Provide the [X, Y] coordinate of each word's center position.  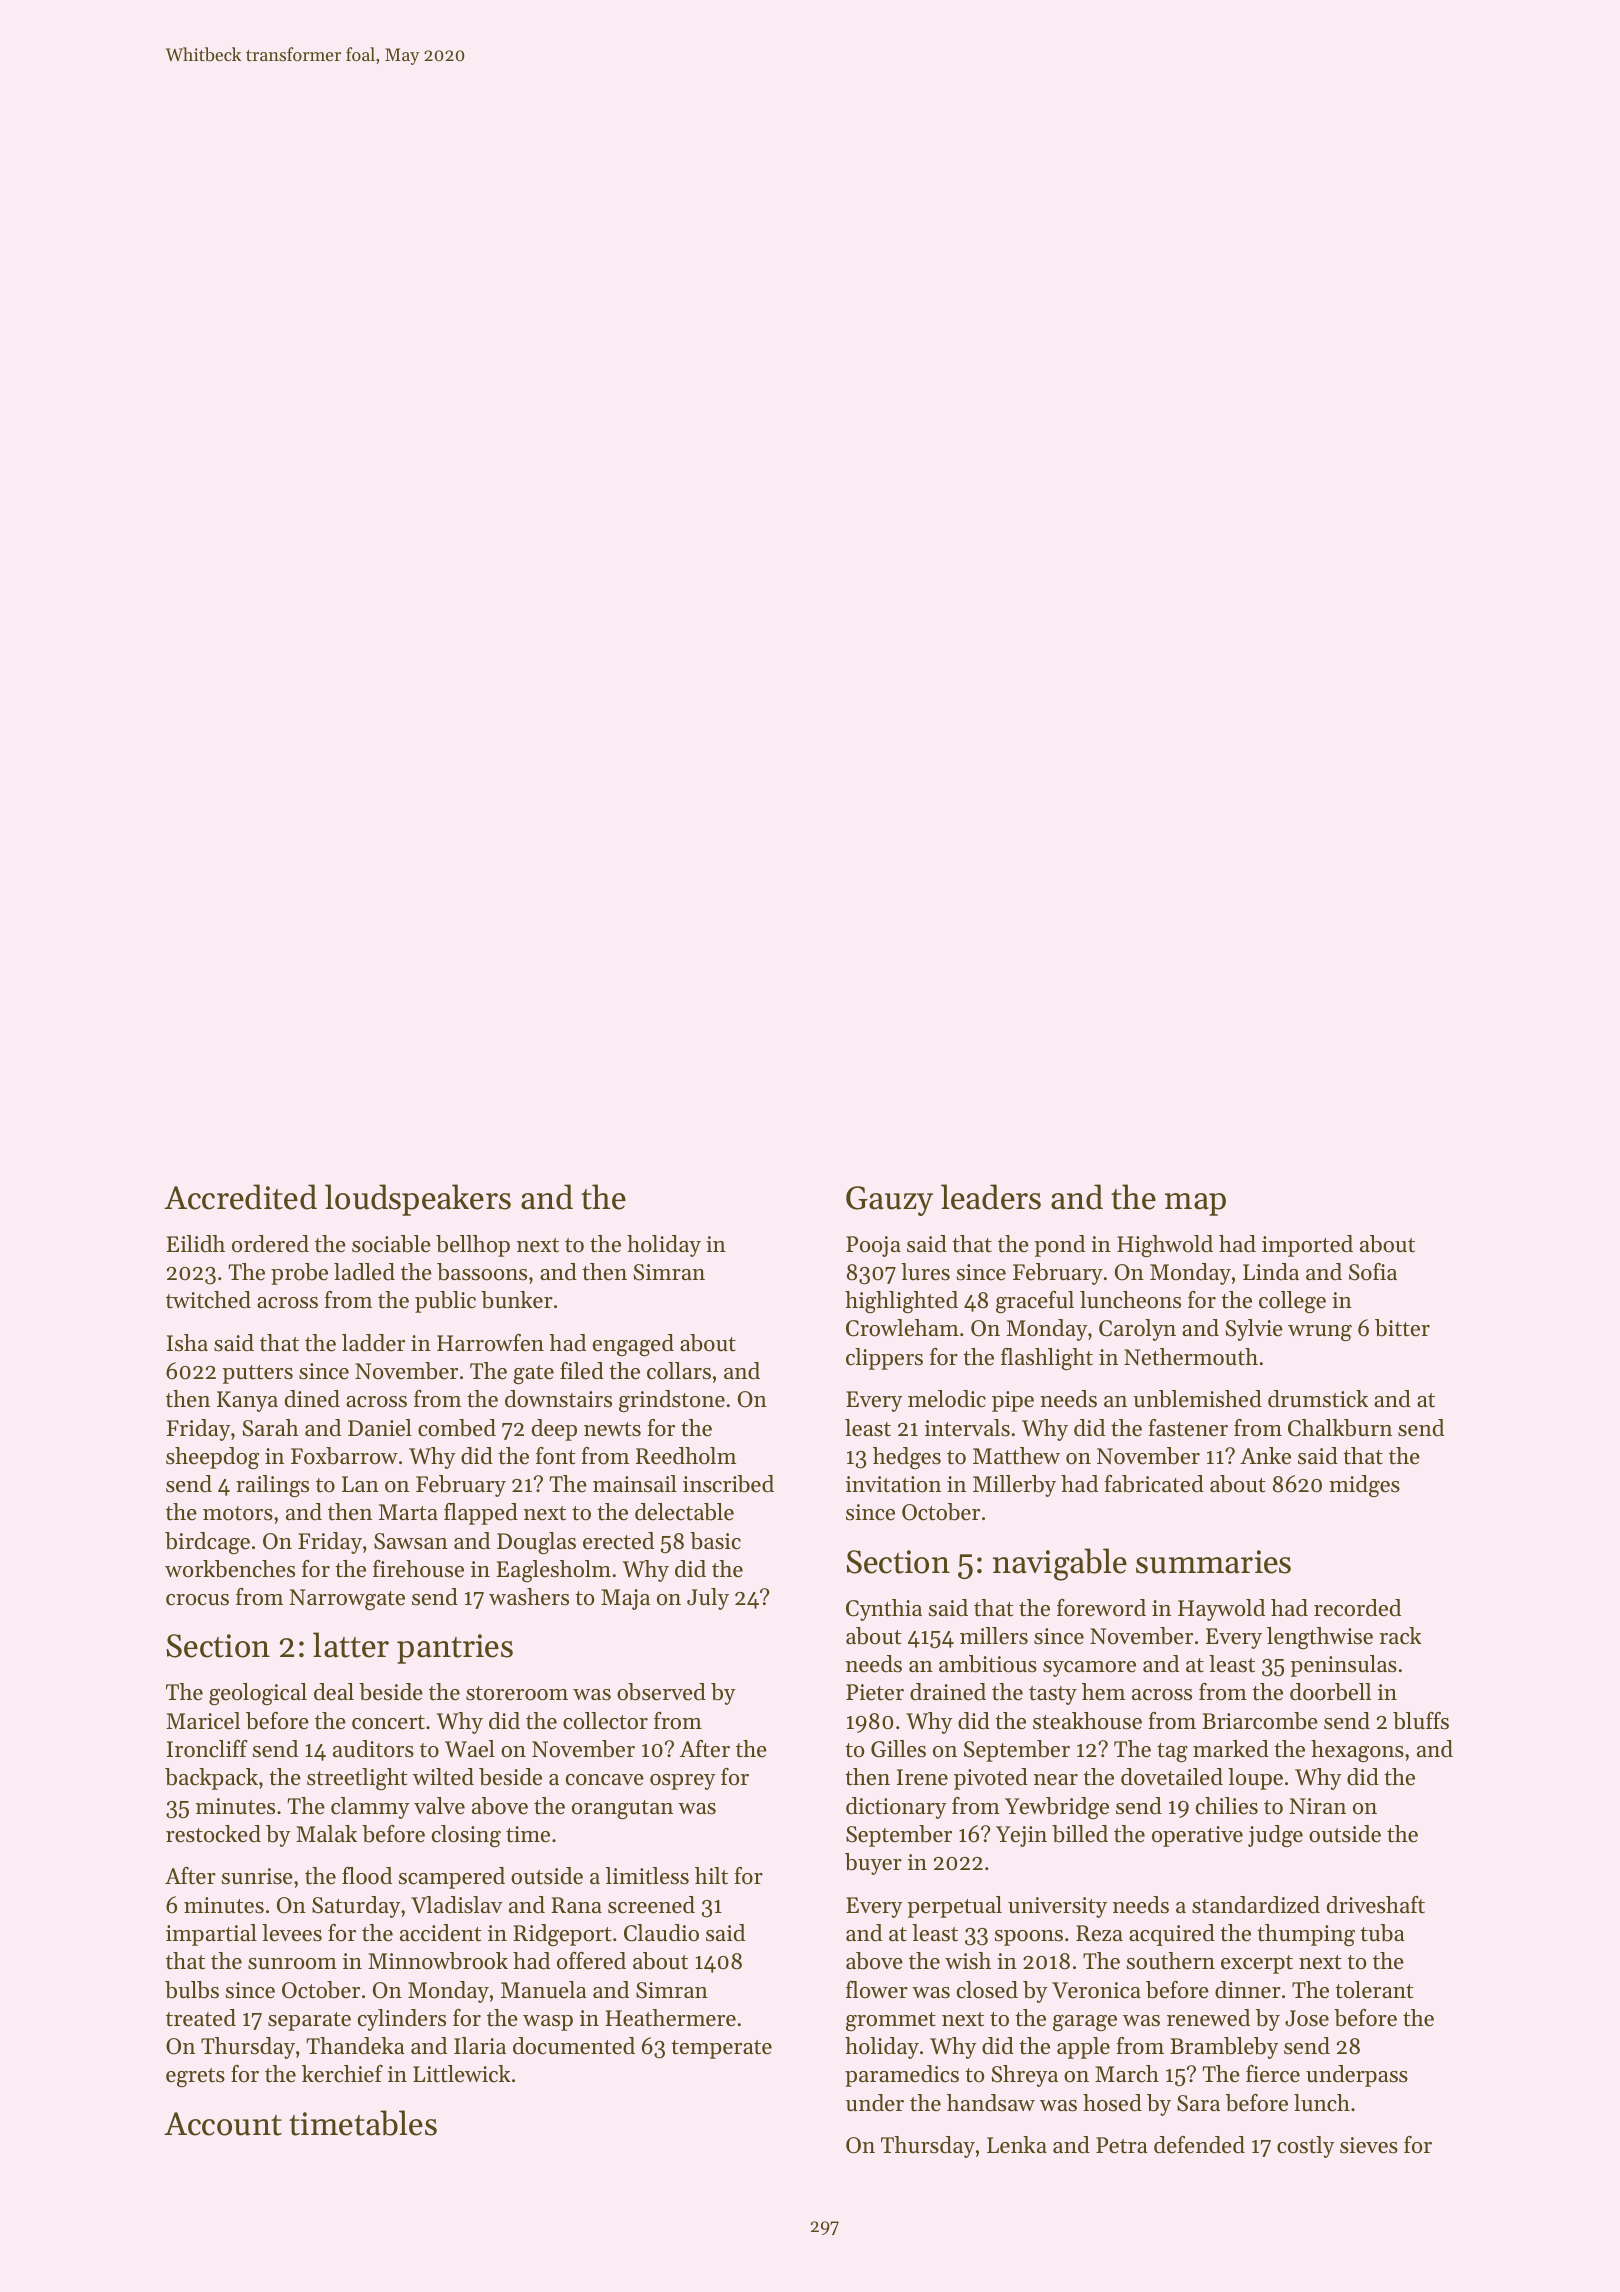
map [1195, 1204]
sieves [1369, 2145]
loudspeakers [418, 1200]
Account [223, 2124]
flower [877, 1990]
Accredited [240, 1197]
